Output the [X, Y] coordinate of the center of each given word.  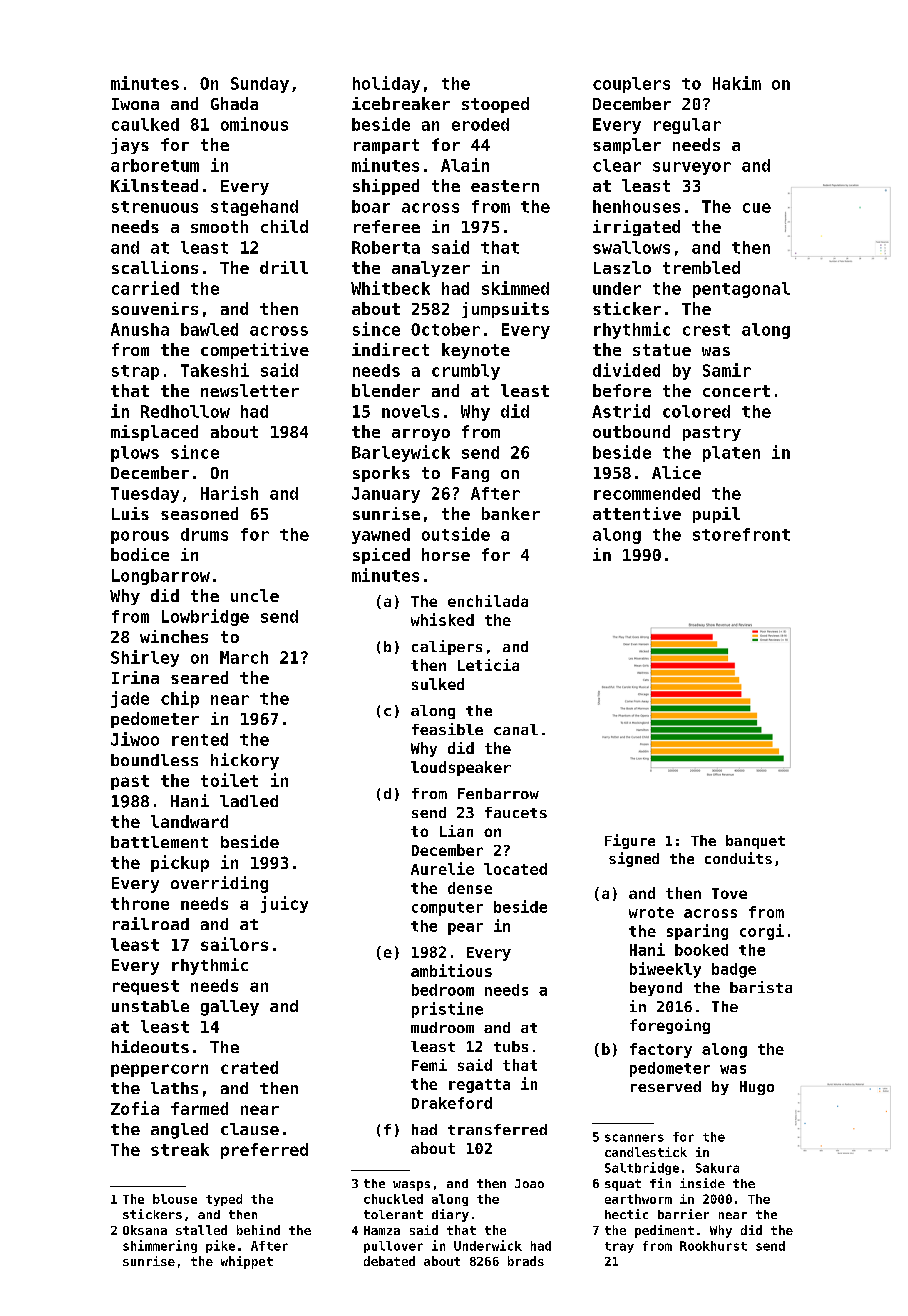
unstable [150, 1006]
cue [757, 208]
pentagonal [741, 290]
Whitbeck [390, 288]
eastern [505, 186]
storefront [741, 534]
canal [516, 729]
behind [258, 1230]
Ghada [234, 103]
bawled [209, 329]
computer [447, 909]
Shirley [145, 658]
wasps [411, 1186]
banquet [755, 842]
